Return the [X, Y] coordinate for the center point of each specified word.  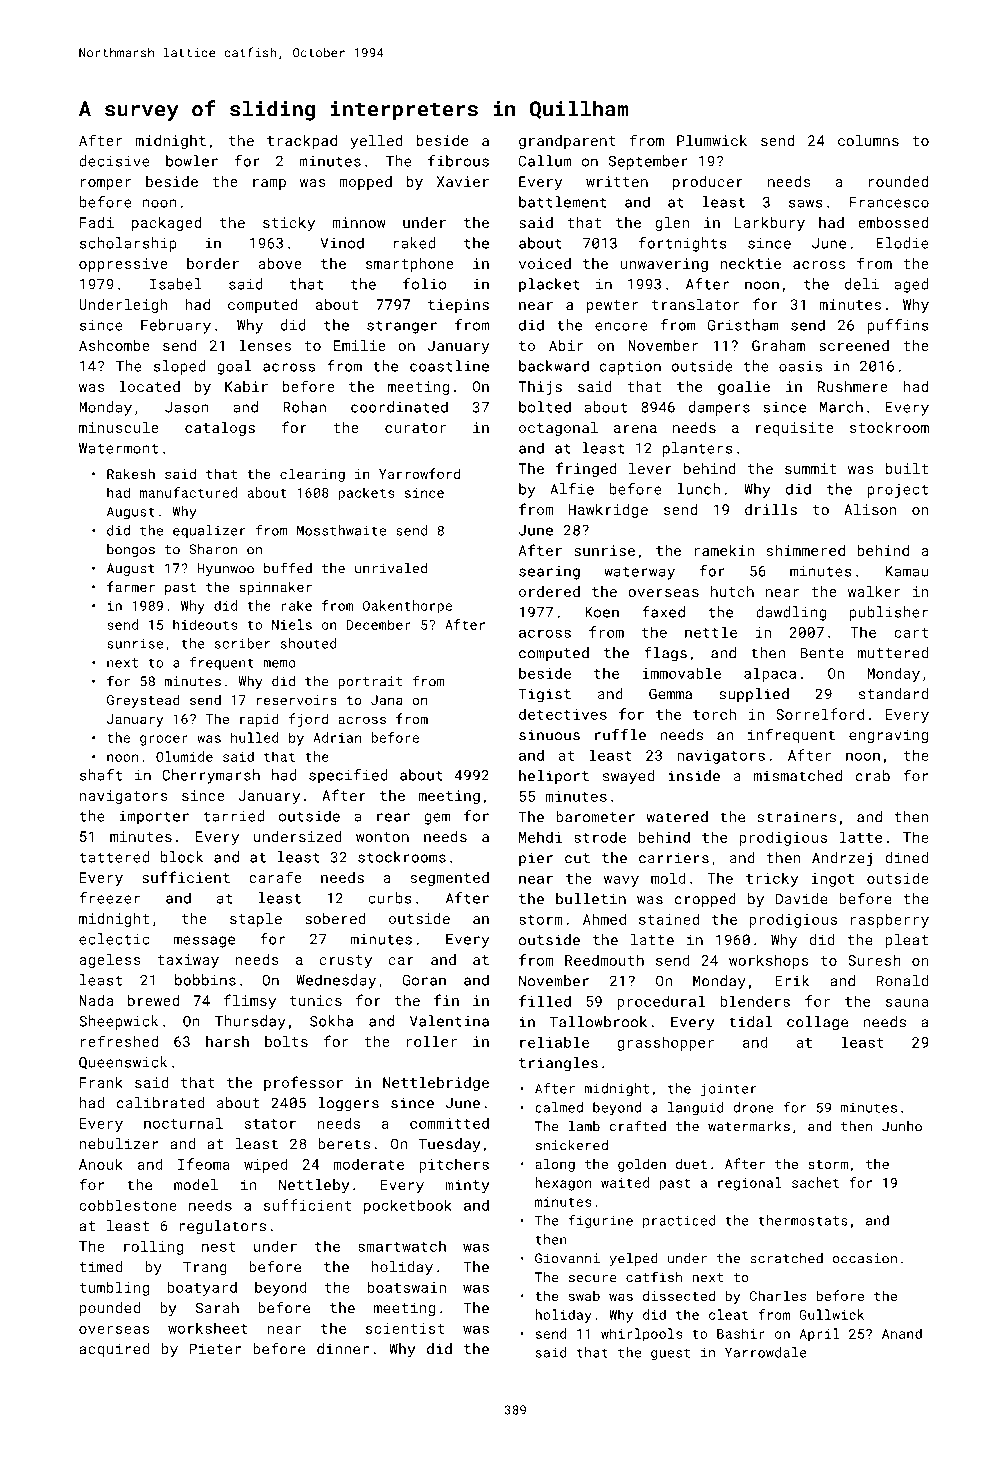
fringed [586, 469]
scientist [405, 1328]
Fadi [97, 222]
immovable [681, 673]
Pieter [215, 1349]
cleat [728, 1314]
